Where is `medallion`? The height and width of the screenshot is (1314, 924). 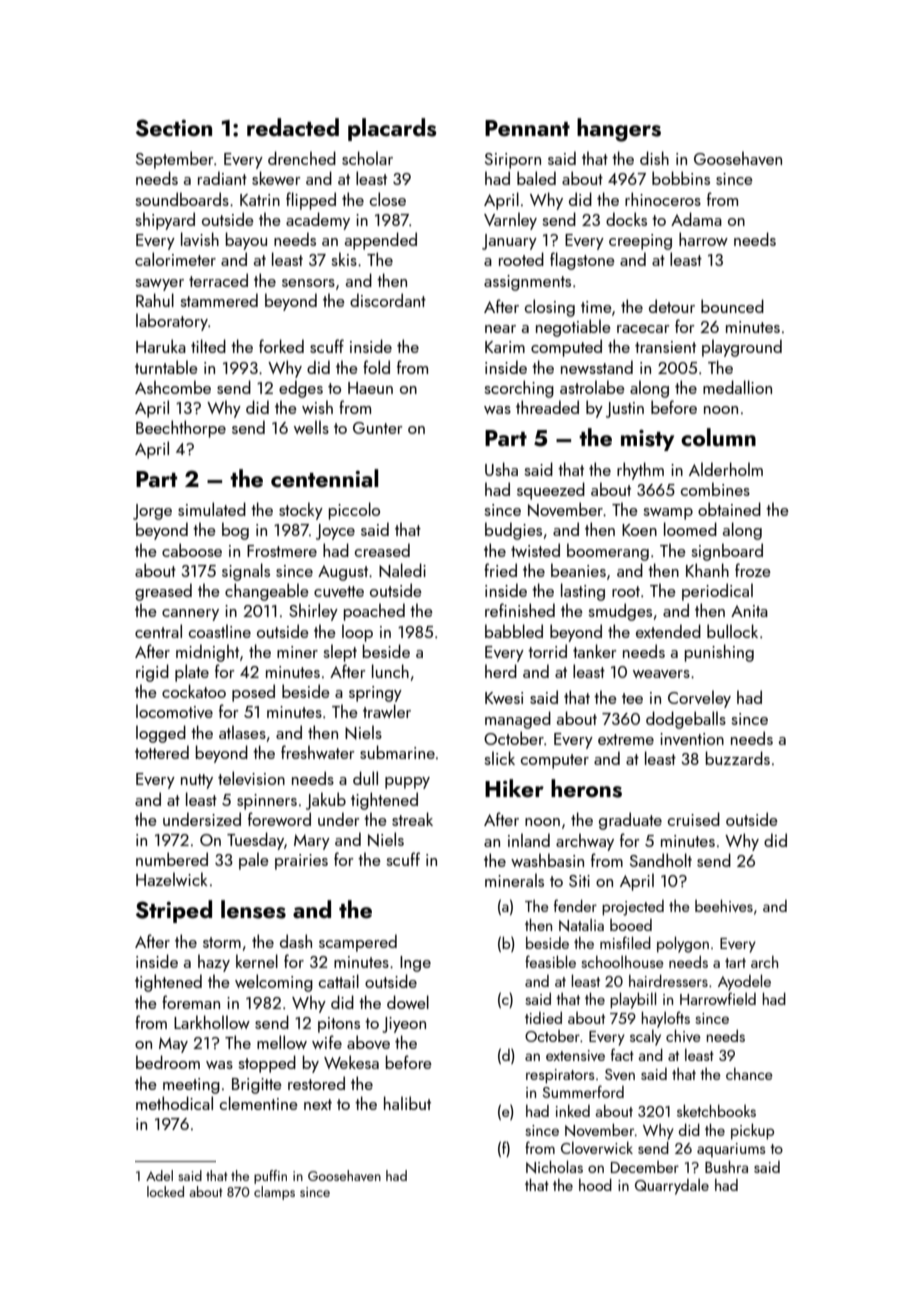 medallion is located at coordinates (737, 387).
